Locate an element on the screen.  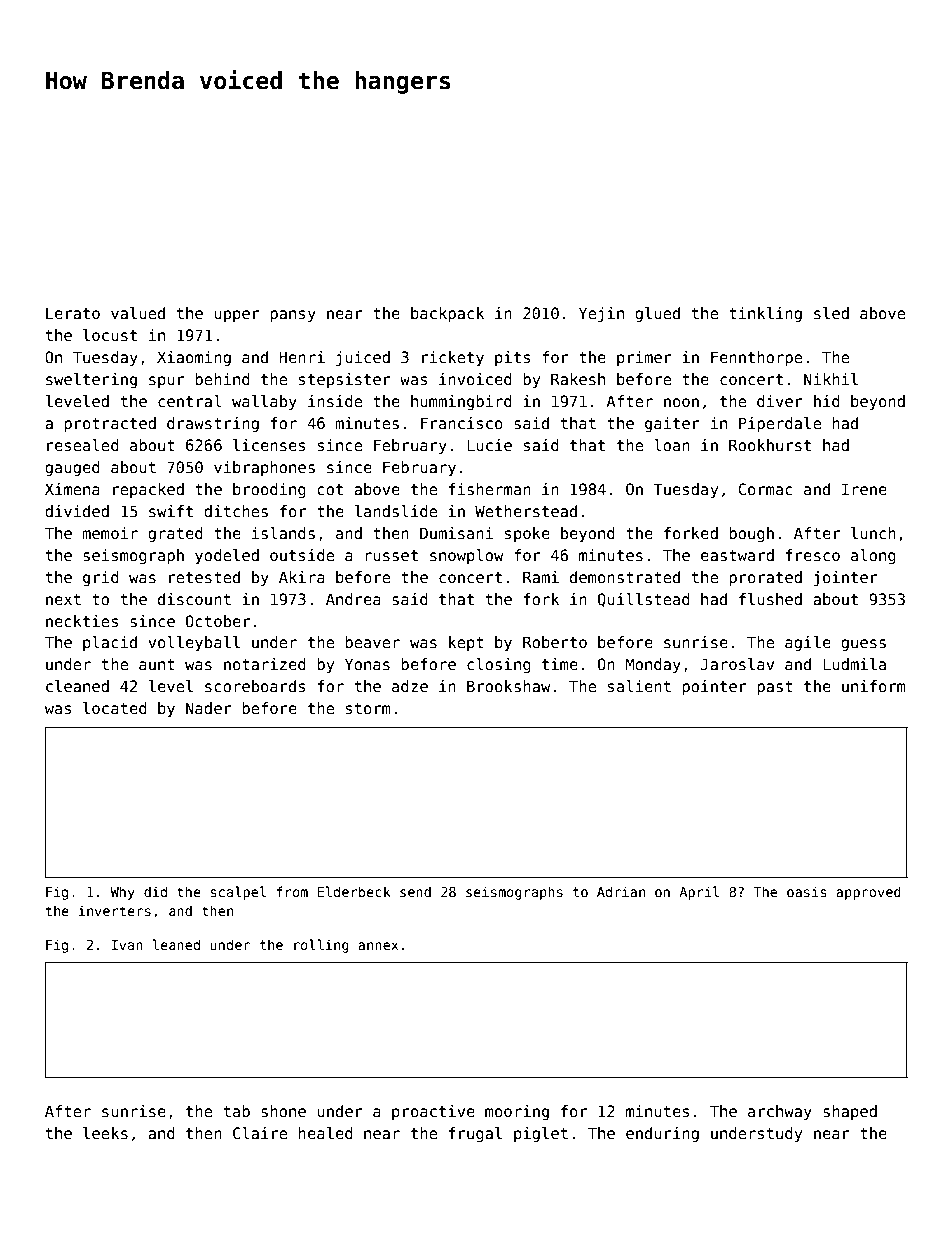
islands is located at coordinates (283, 533).
